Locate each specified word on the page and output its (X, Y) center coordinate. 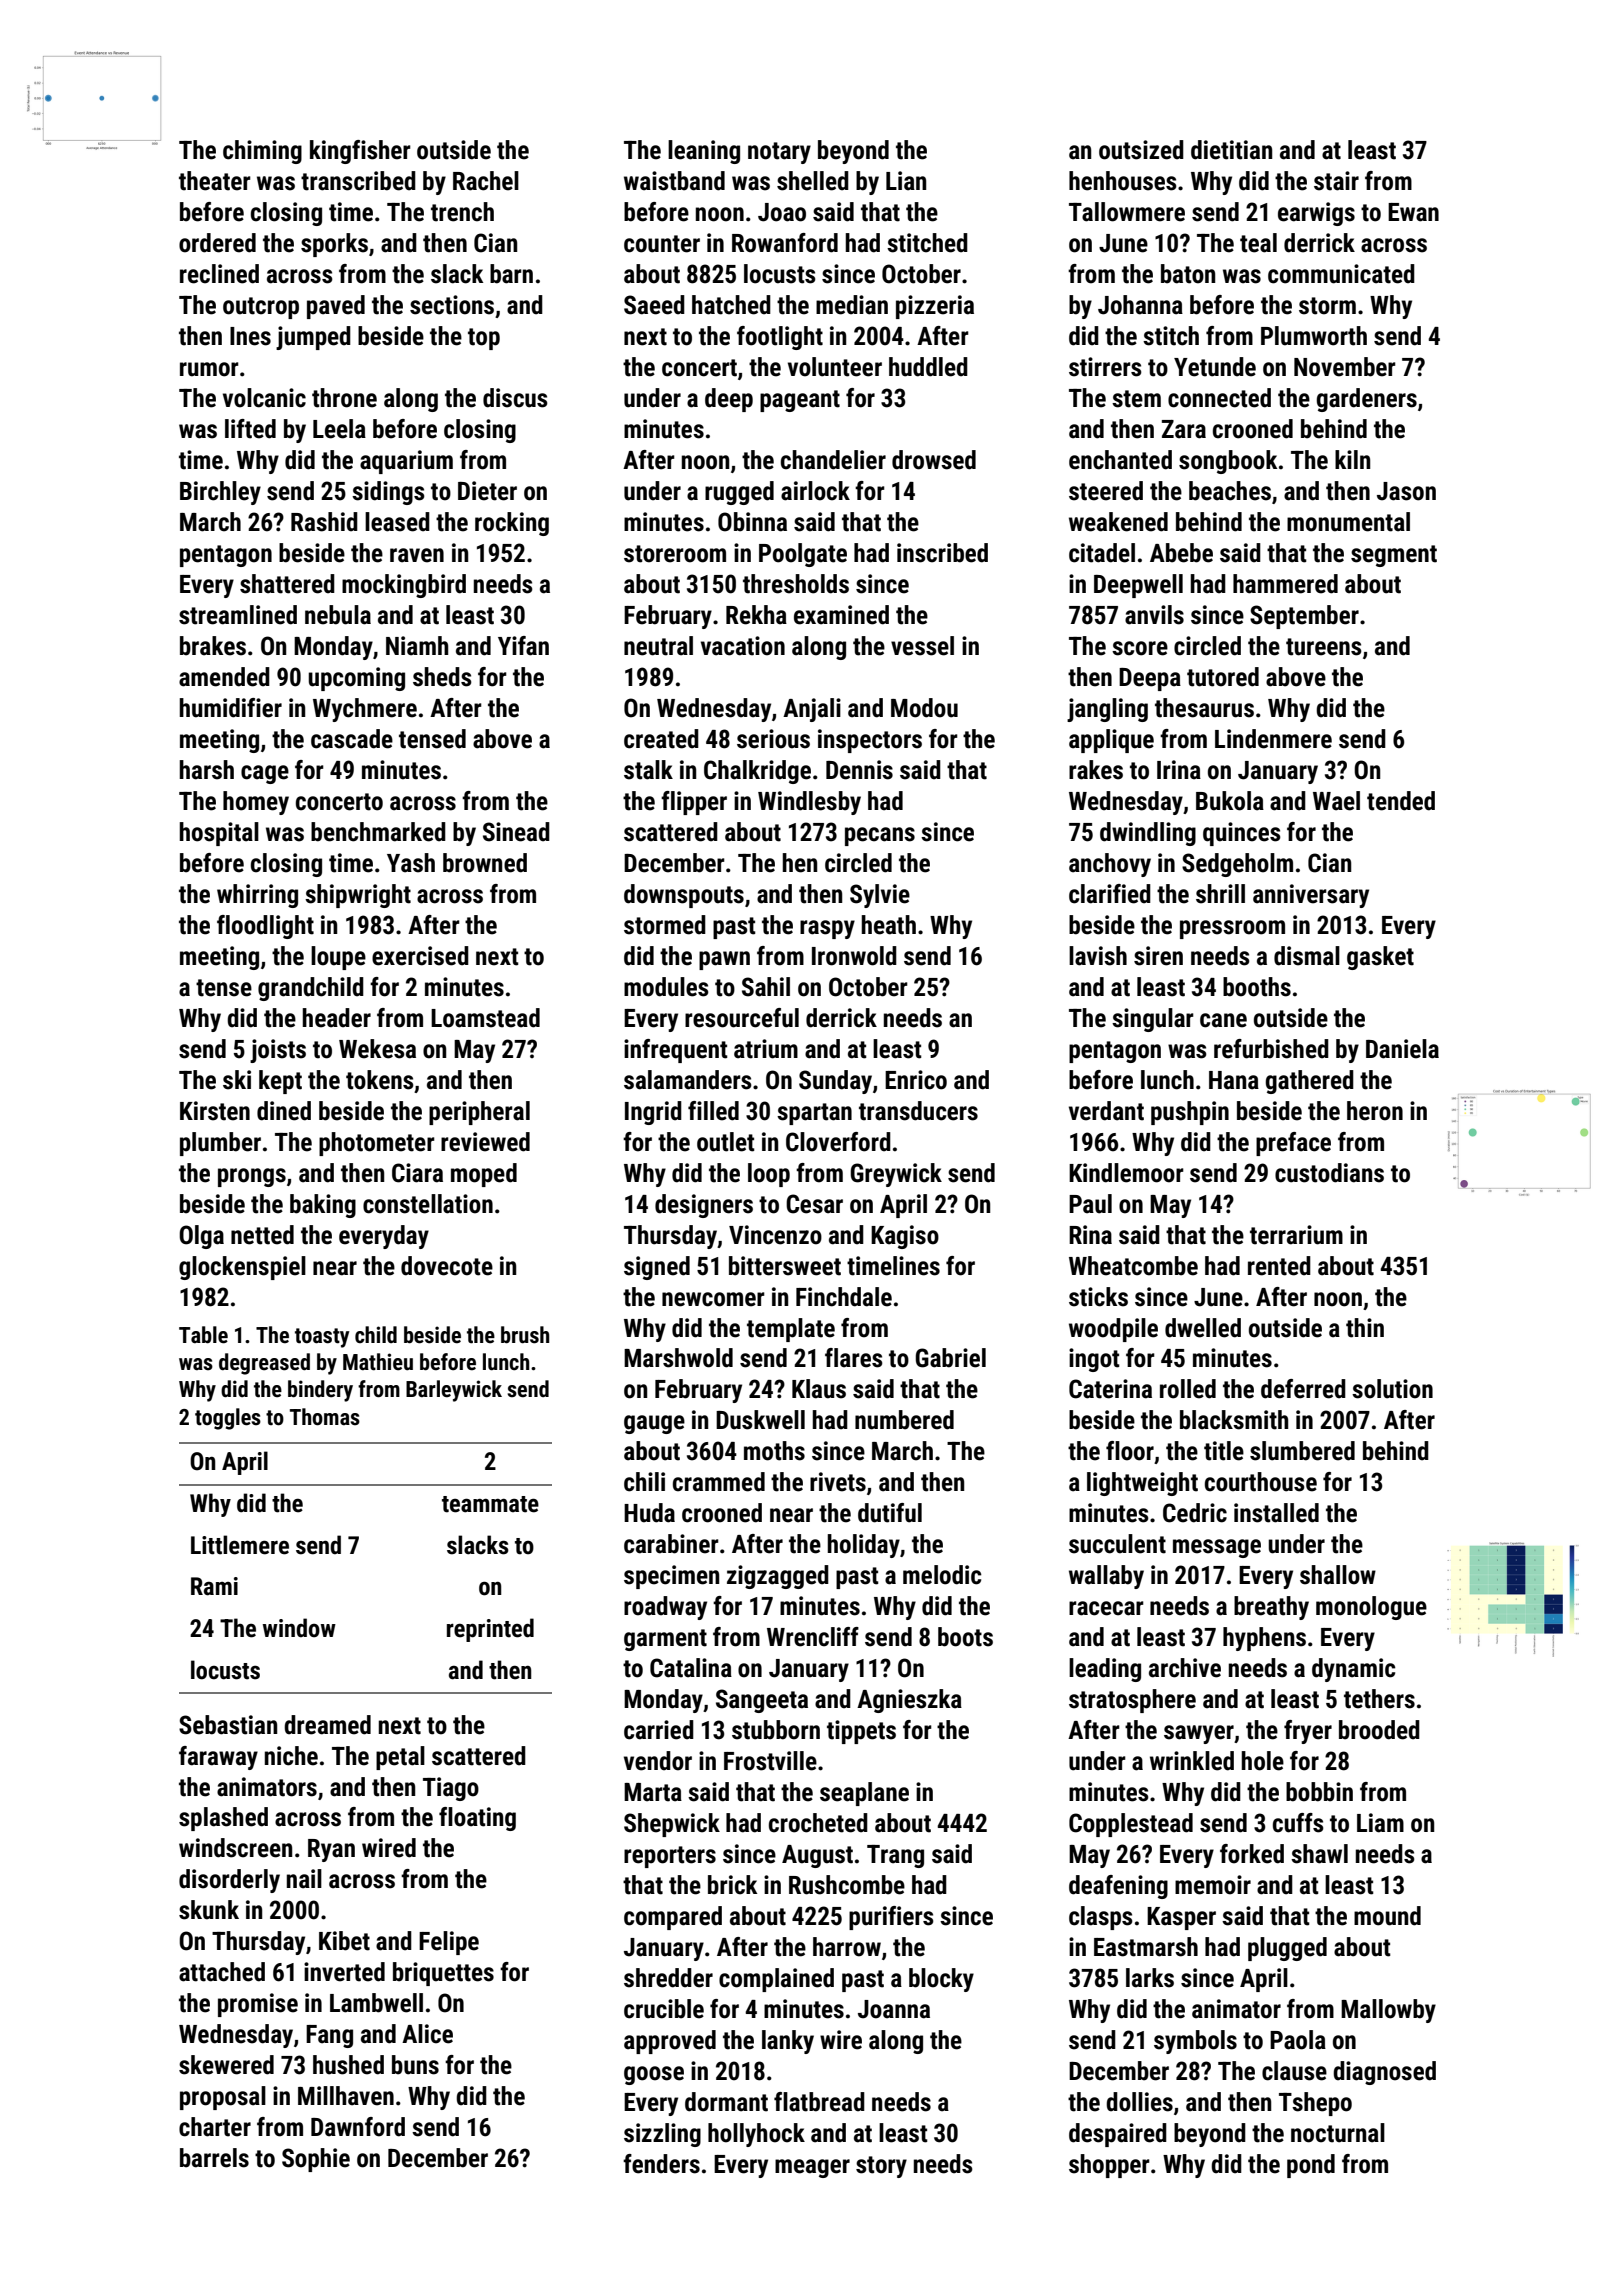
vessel (922, 646)
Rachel (486, 181)
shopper (1109, 2166)
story (881, 2167)
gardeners (1366, 400)
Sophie (316, 2160)
